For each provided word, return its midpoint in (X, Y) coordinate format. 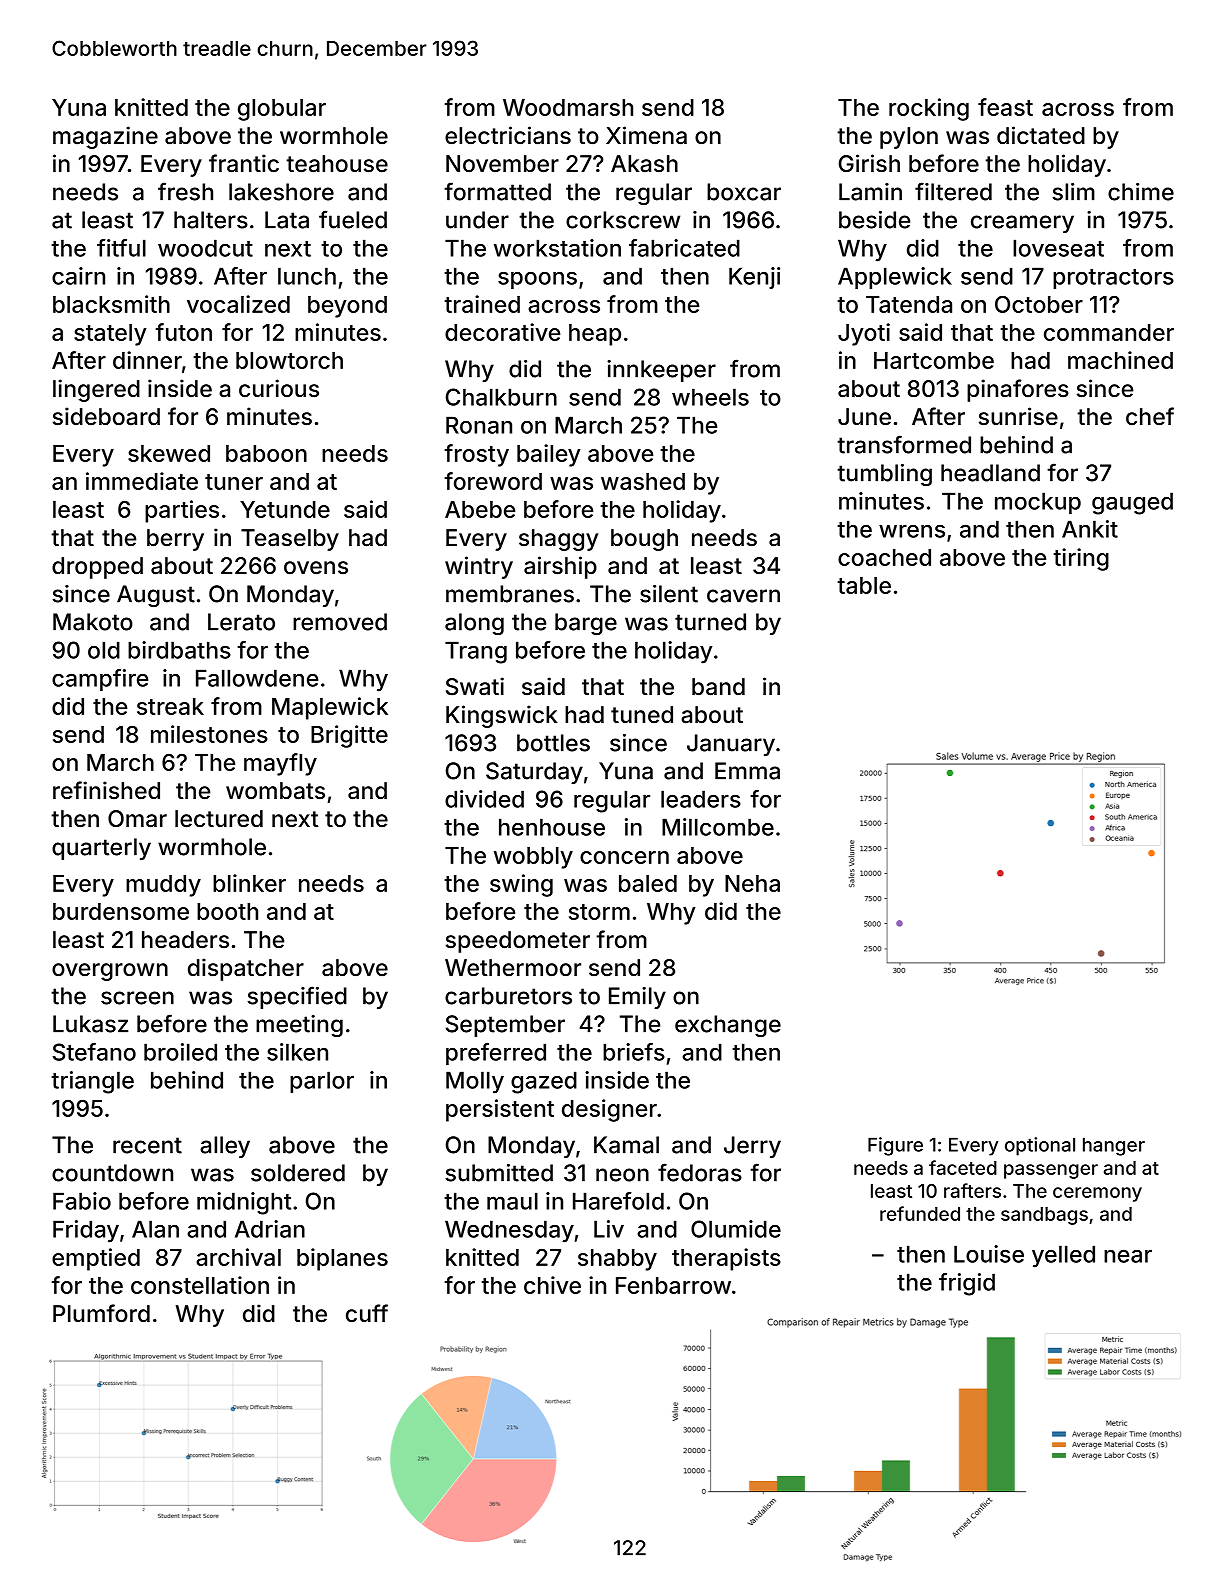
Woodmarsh (568, 107)
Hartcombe (934, 360)
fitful (121, 248)
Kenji (754, 278)
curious (279, 388)
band (718, 687)
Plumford (101, 1313)
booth (227, 911)
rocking (929, 109)
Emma (747, 771)
